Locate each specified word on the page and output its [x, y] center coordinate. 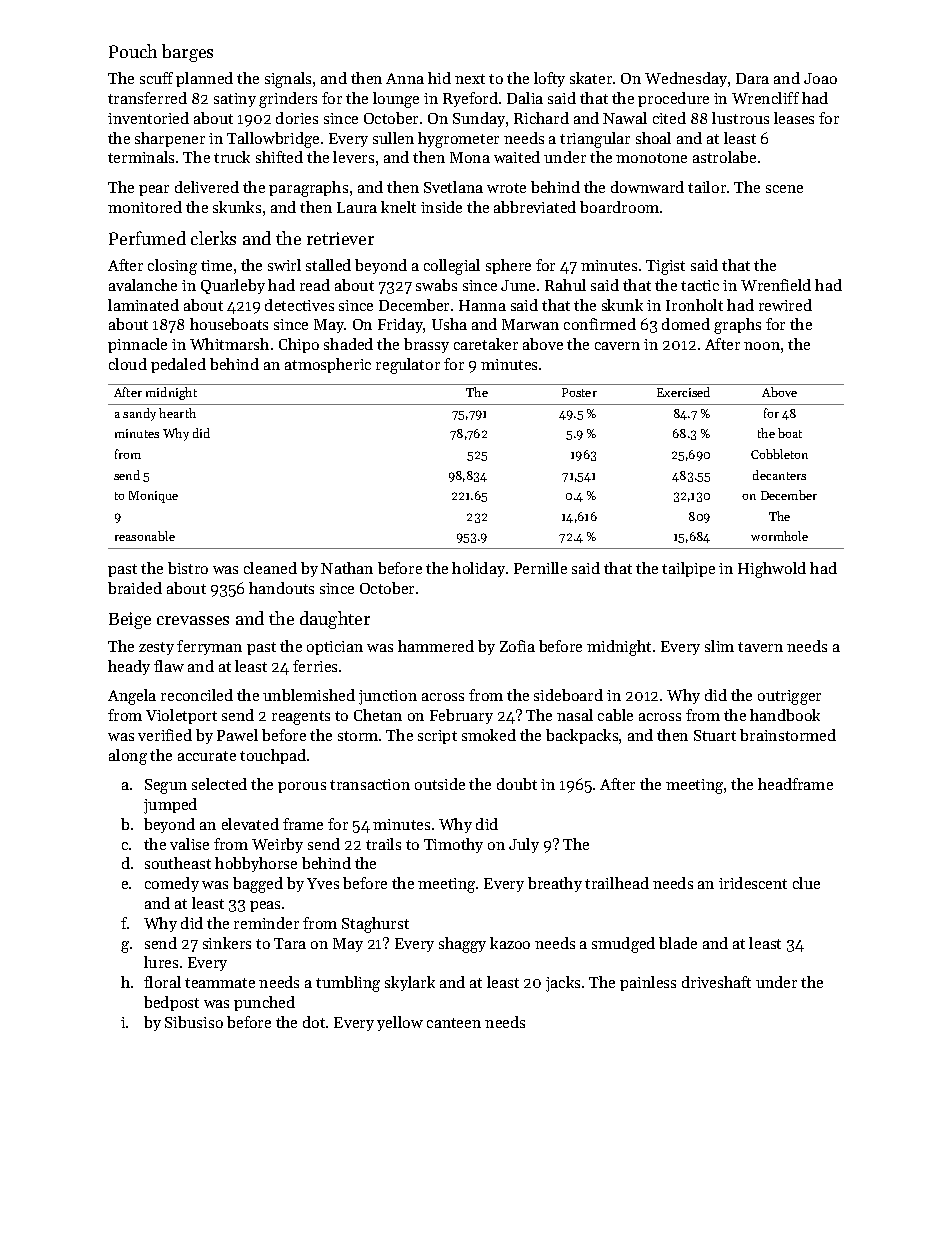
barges [187, 53]
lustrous [740, 118]
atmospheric [328, 365]
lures [161, 962]
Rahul [565, 285]
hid [439, 78]
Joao [820, 78]
